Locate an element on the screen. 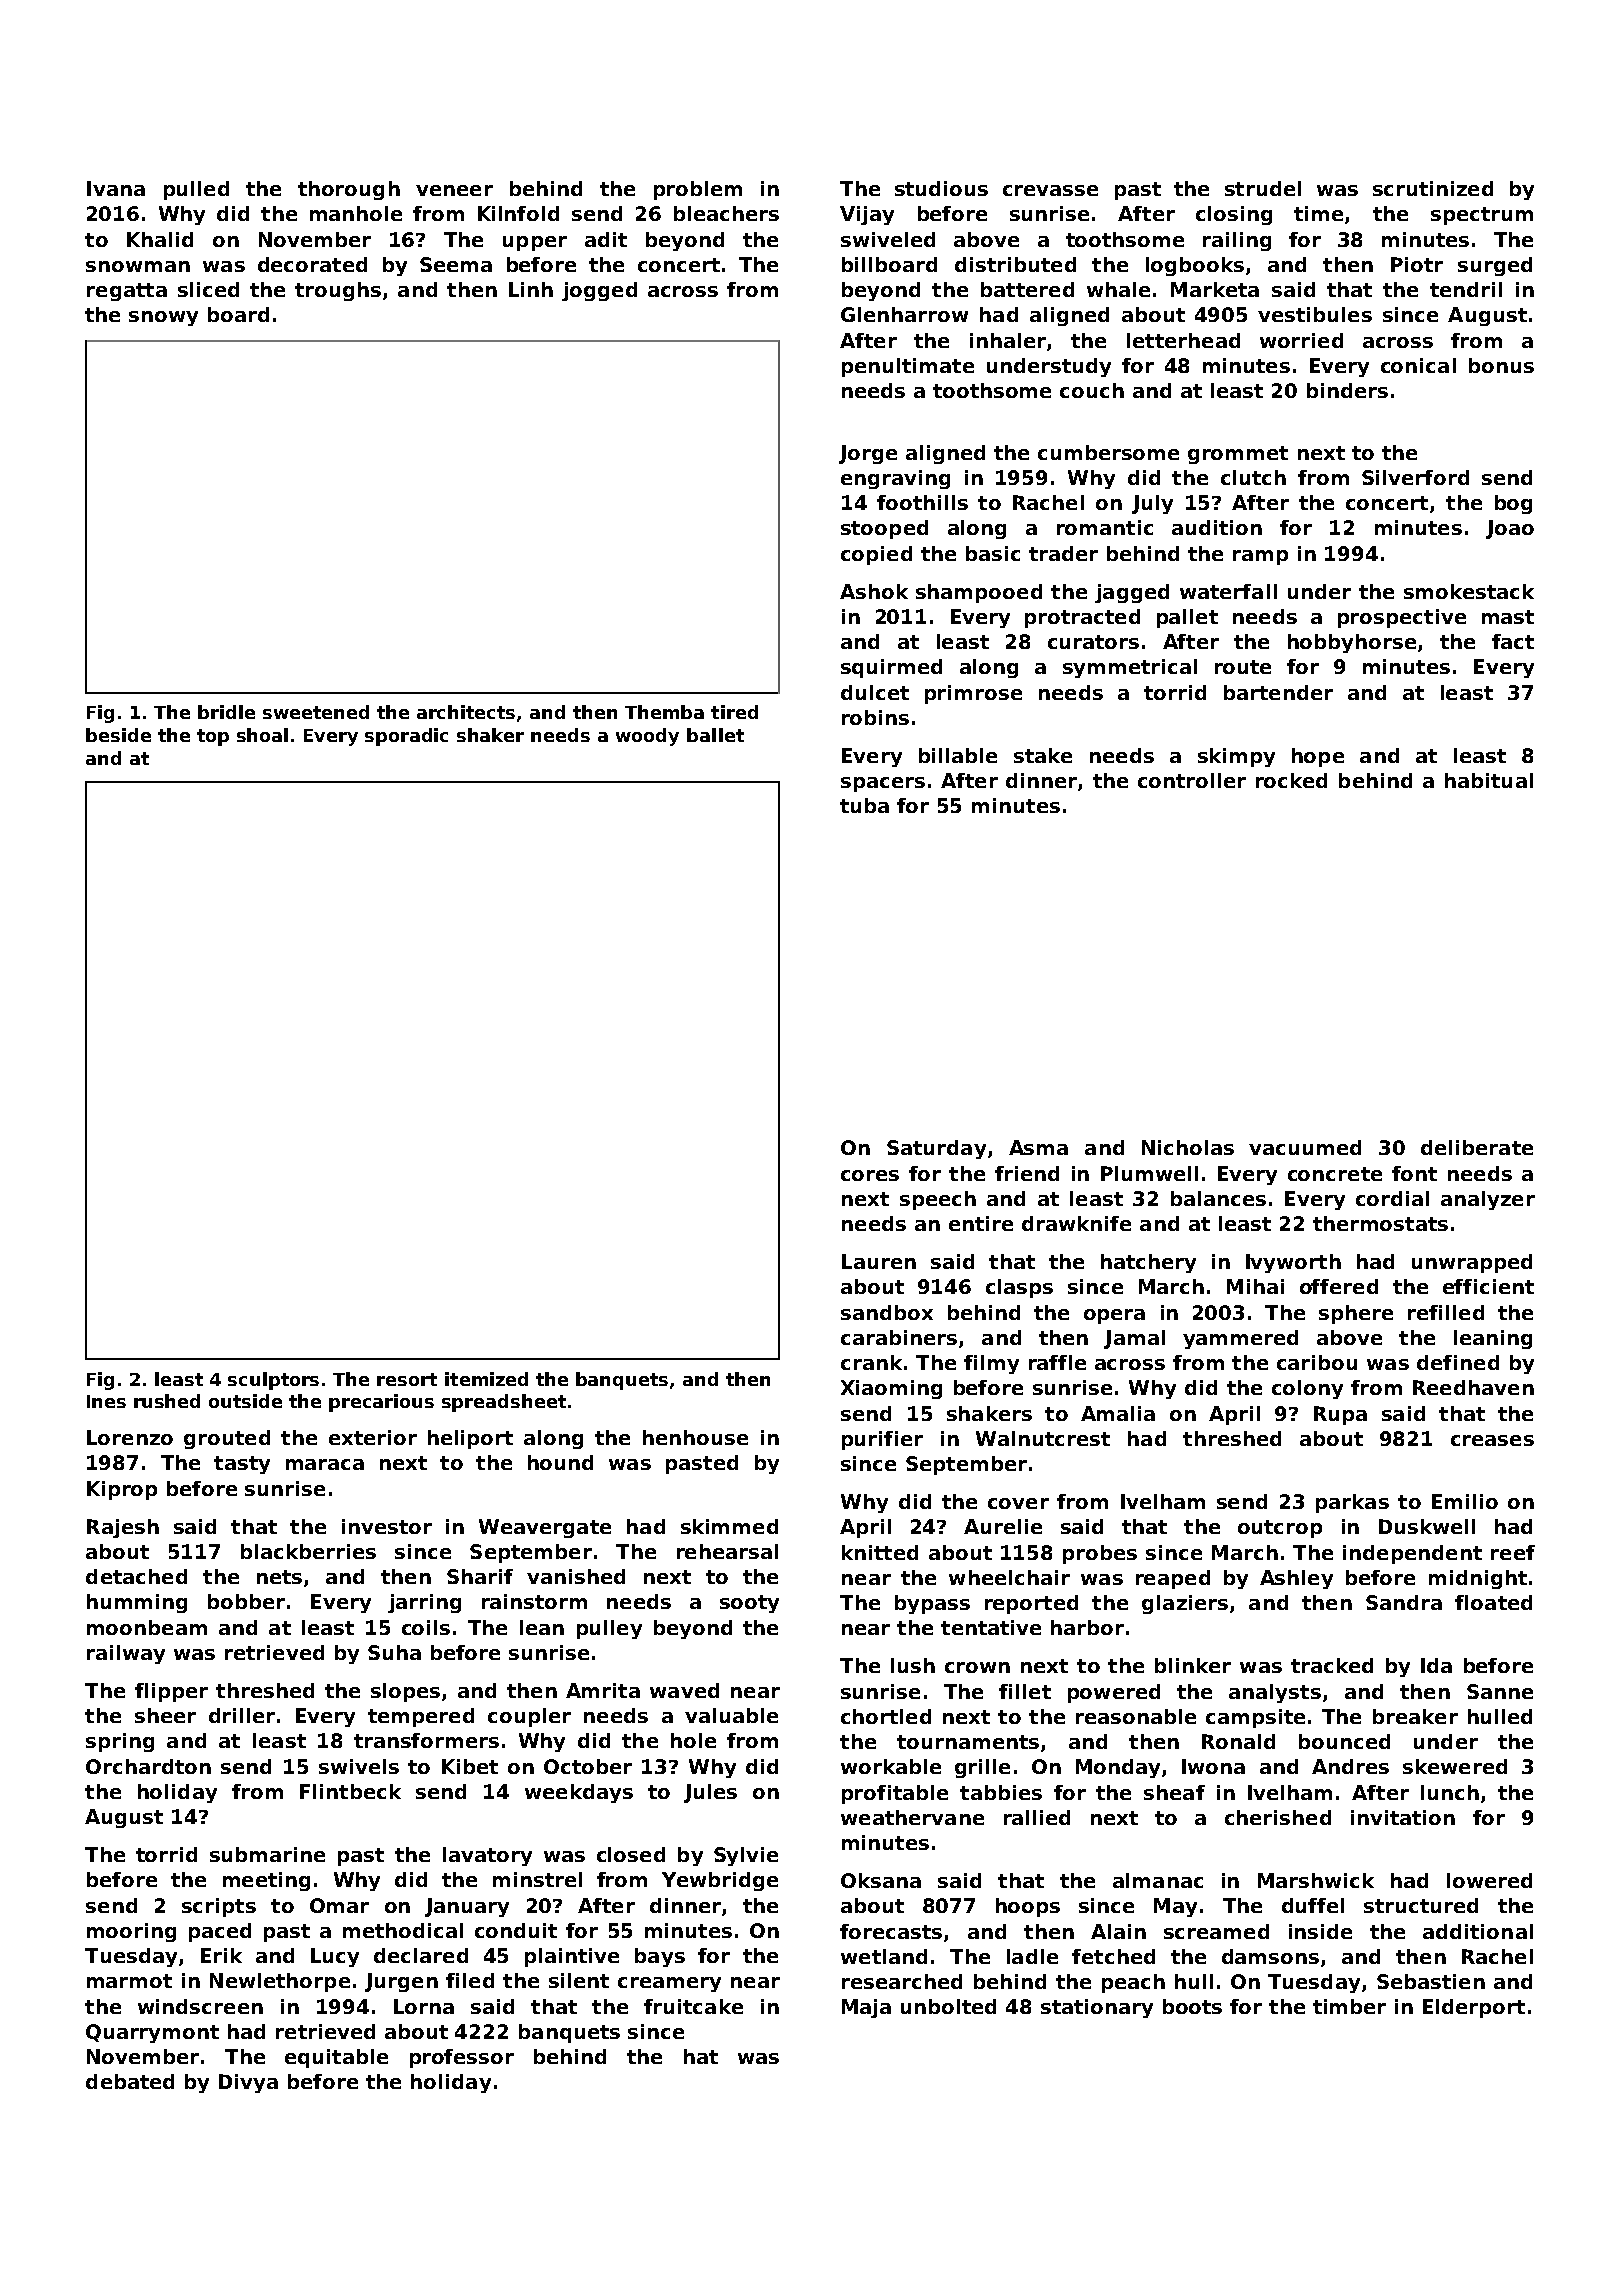 The width and height of the screenshot is (1620, 2292). studious is located at coordinates (941, 188).
